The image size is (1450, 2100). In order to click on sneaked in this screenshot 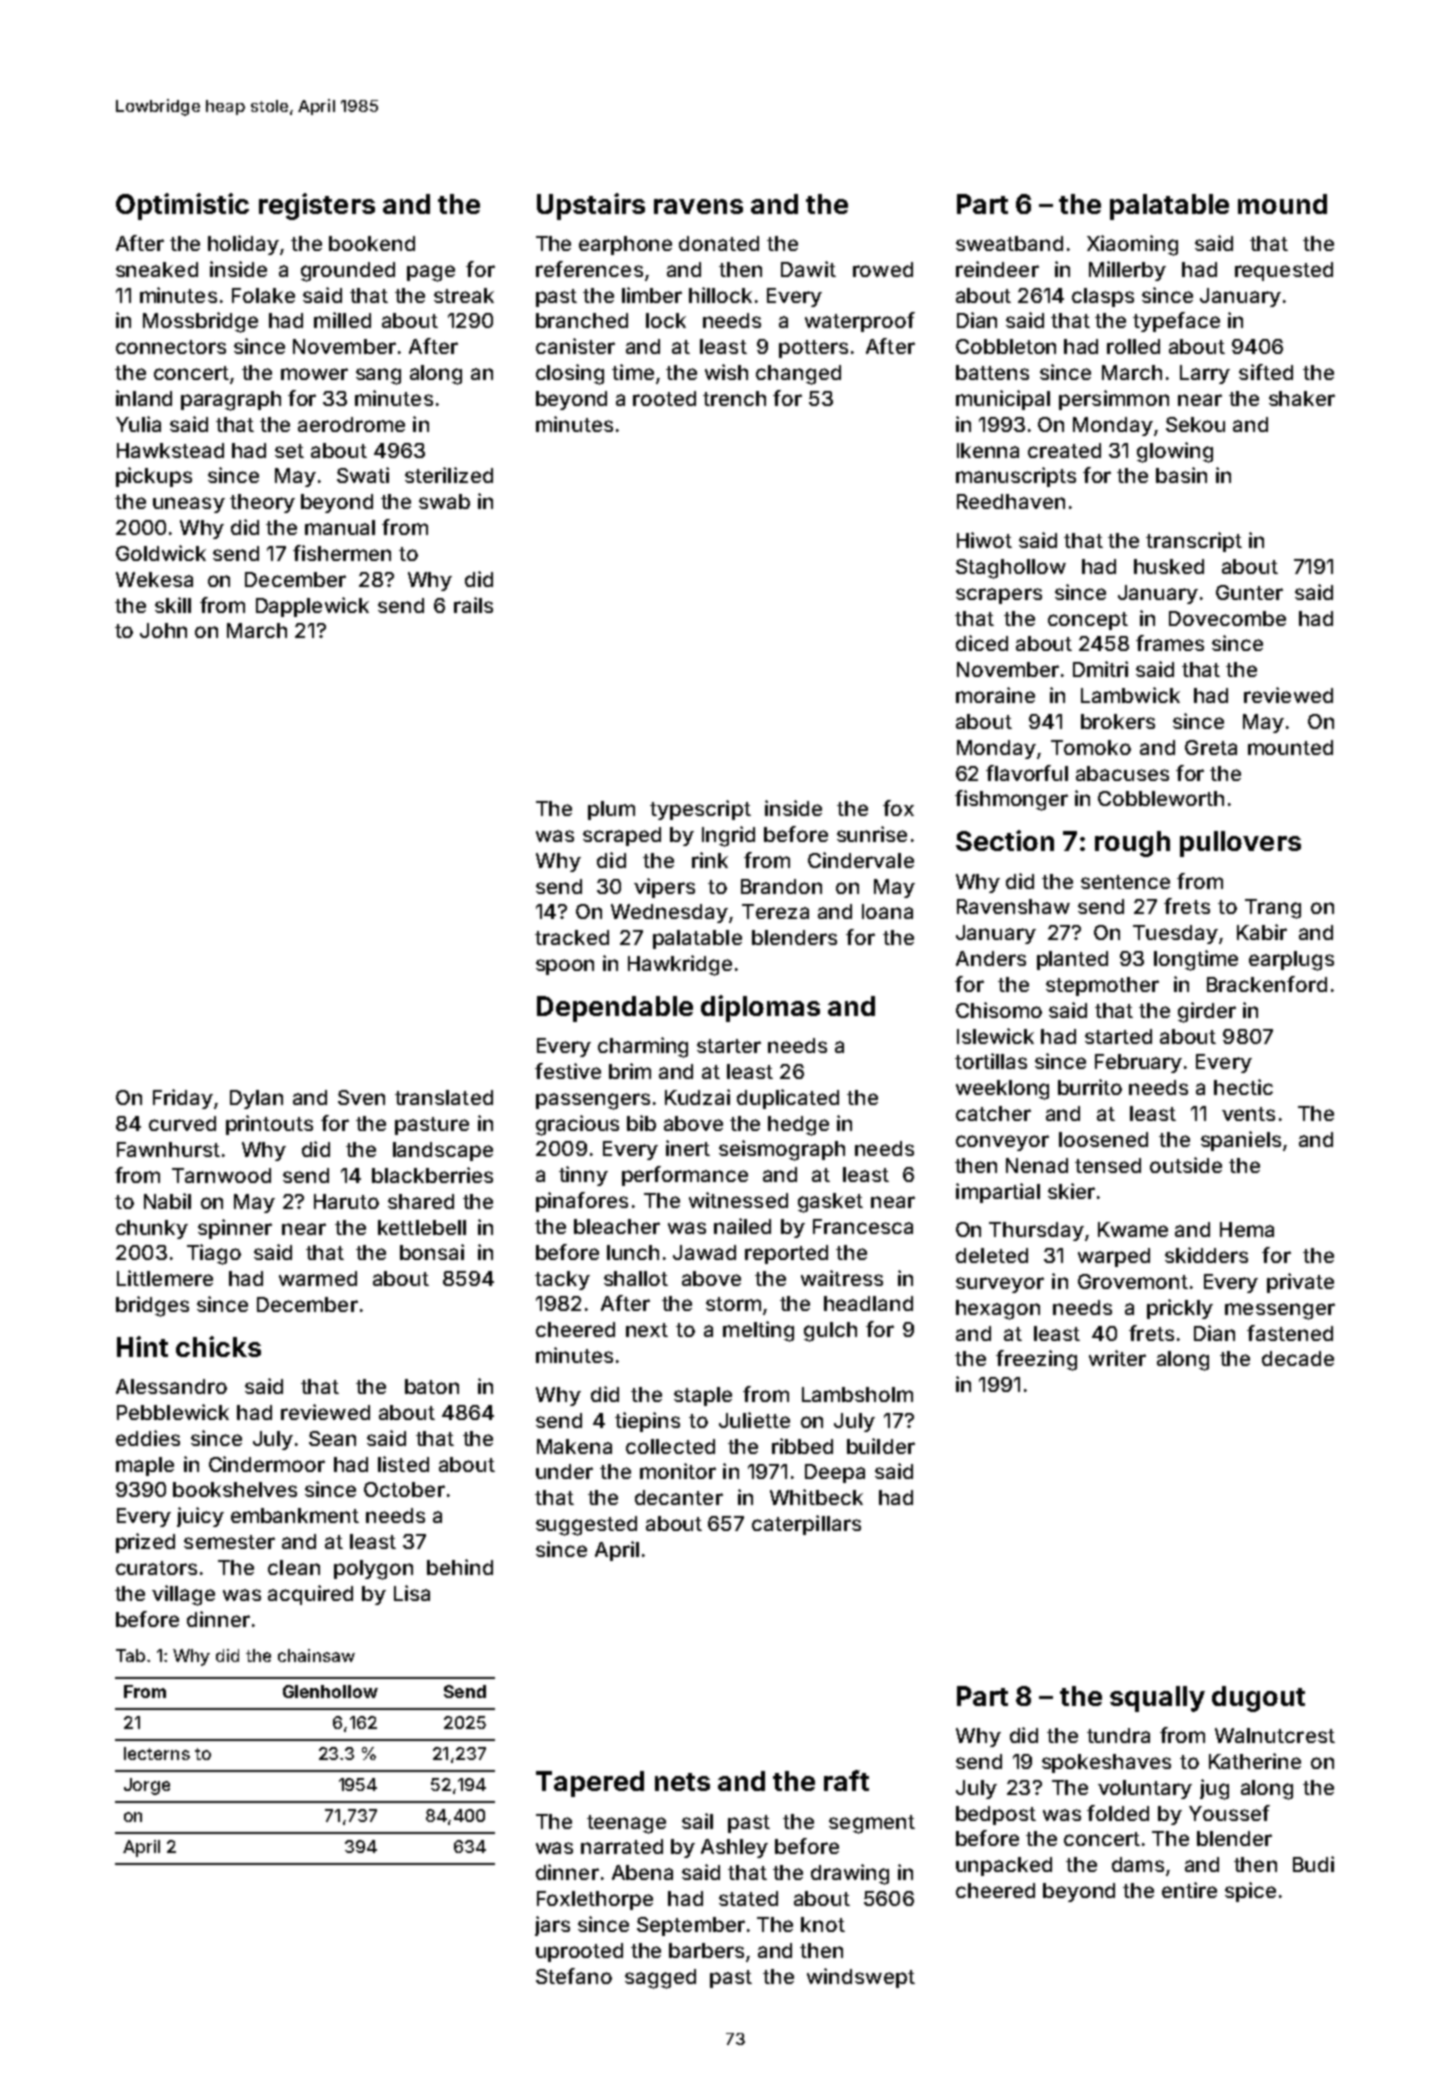, I will do `click(157, 269)`.
